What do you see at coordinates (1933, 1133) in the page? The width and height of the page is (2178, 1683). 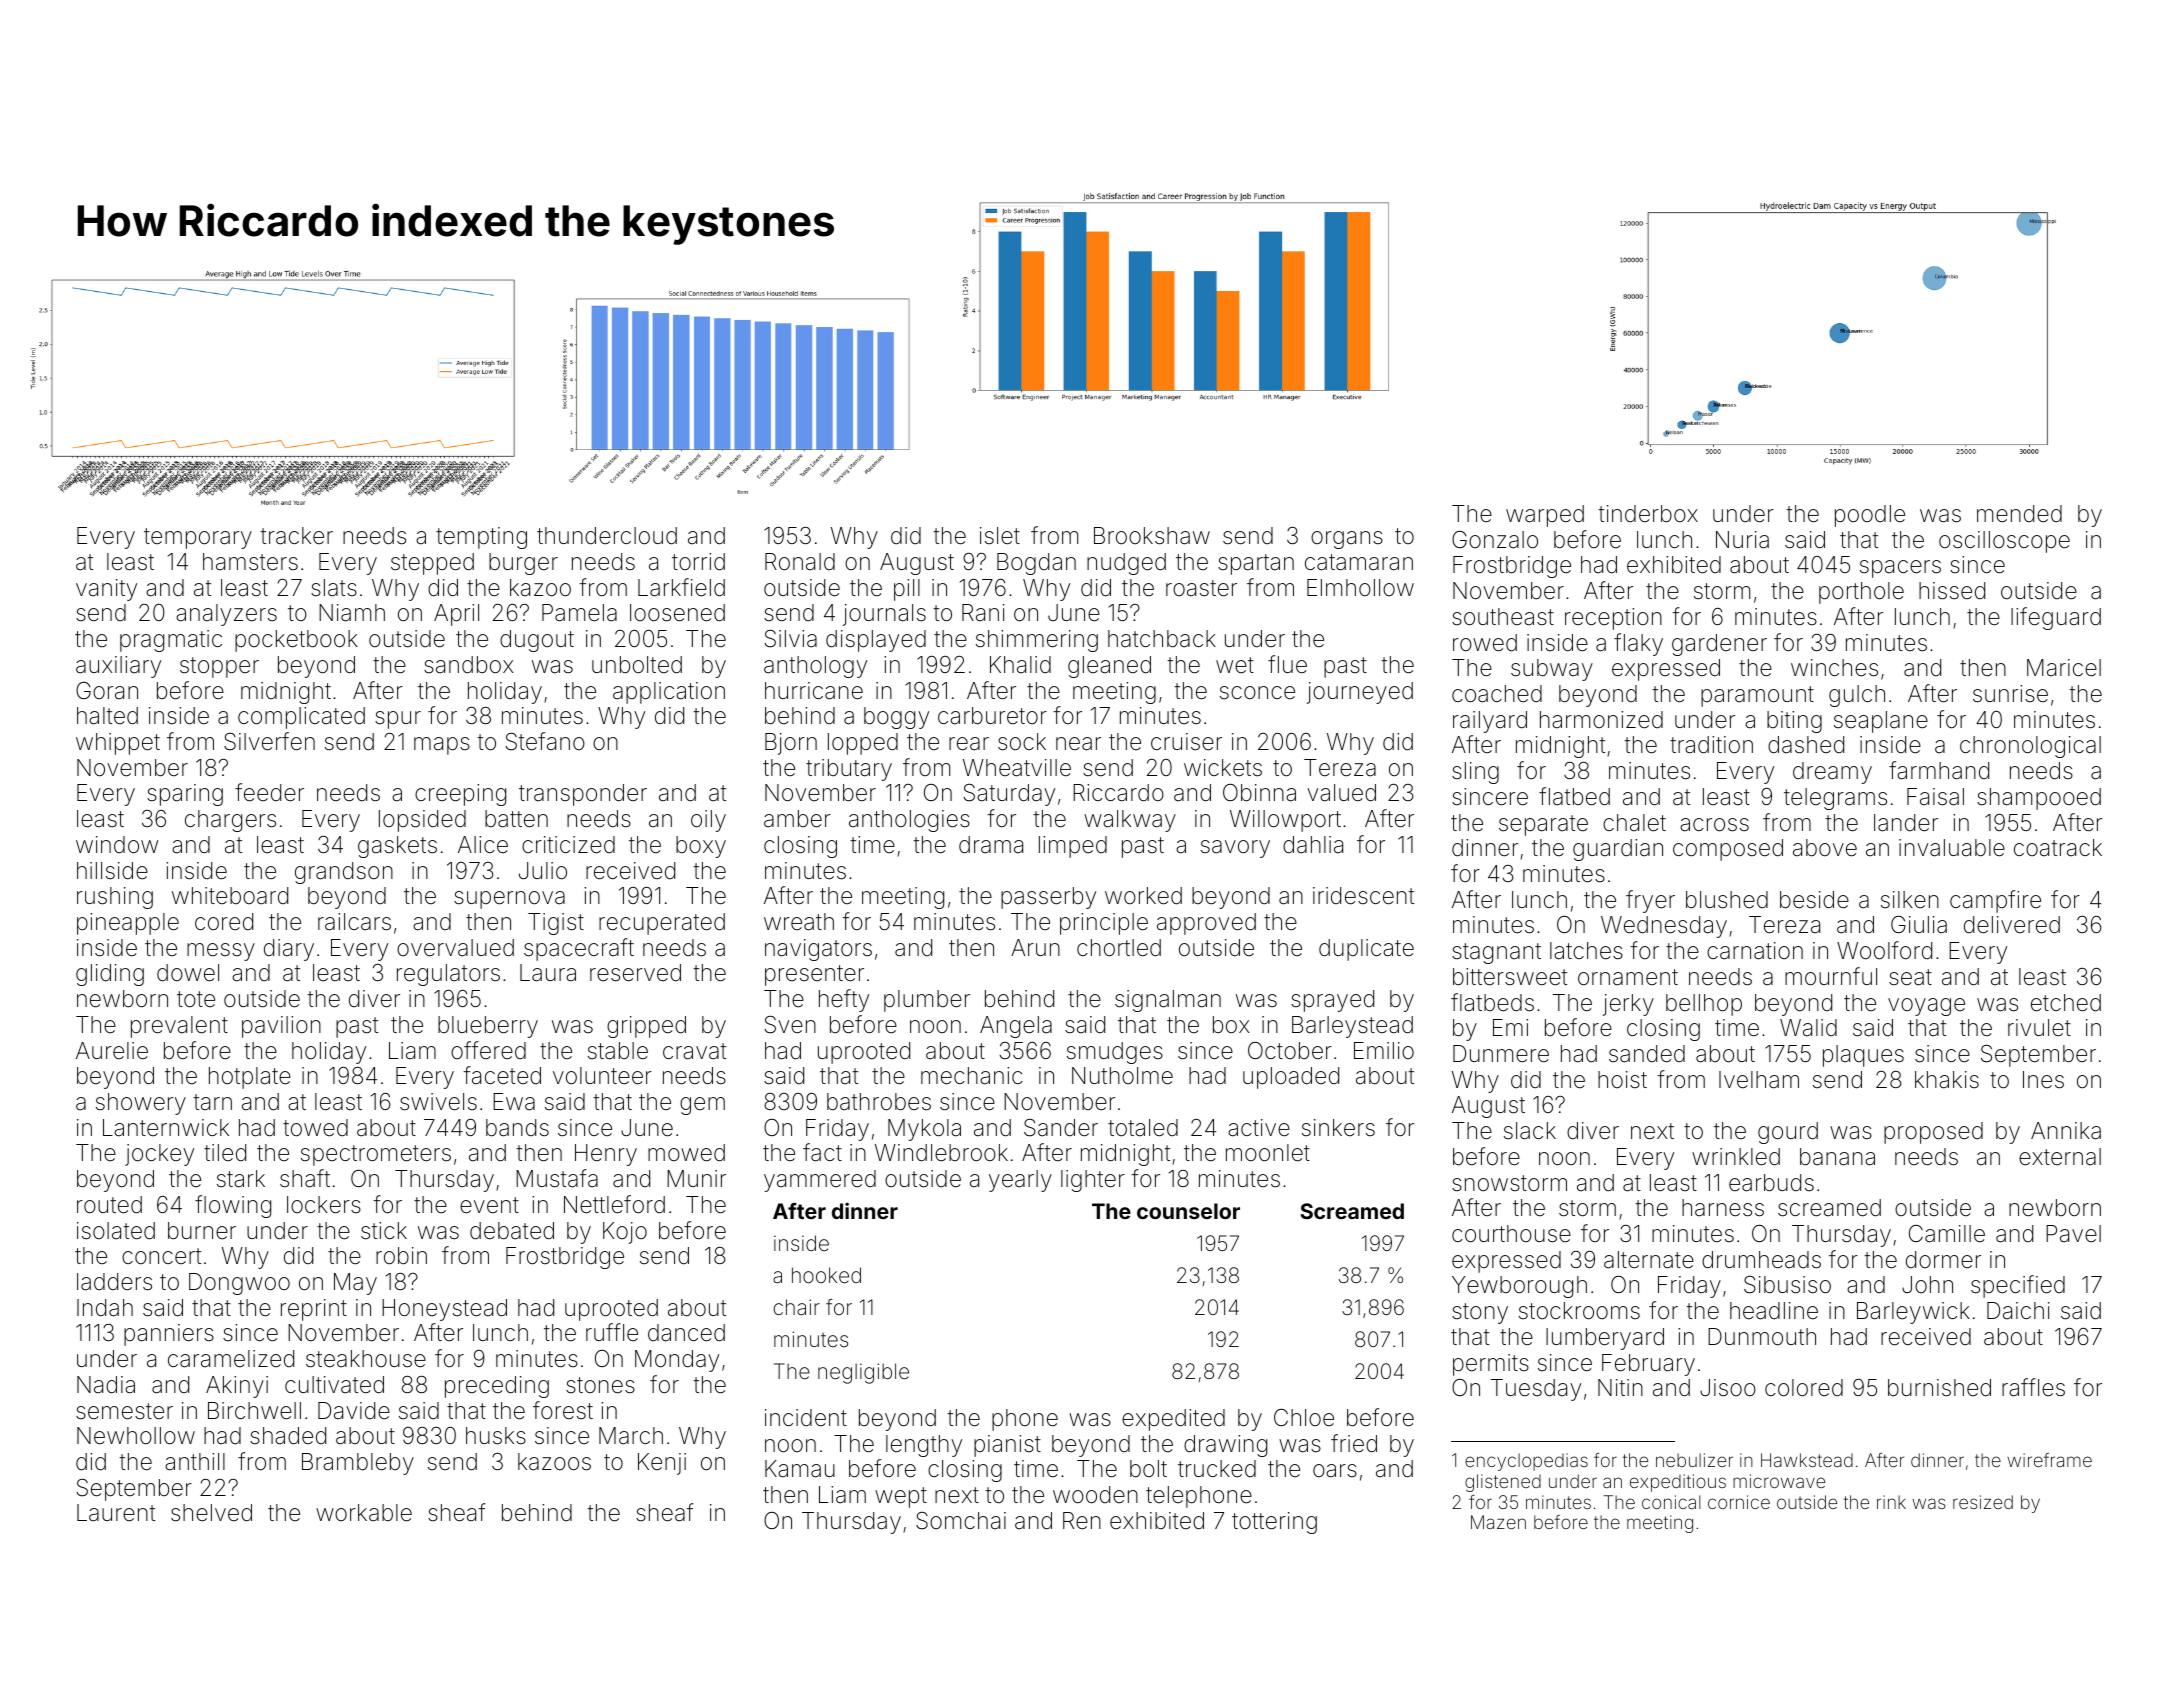 I see `proposed` at bounding box center [1933, 1133].
